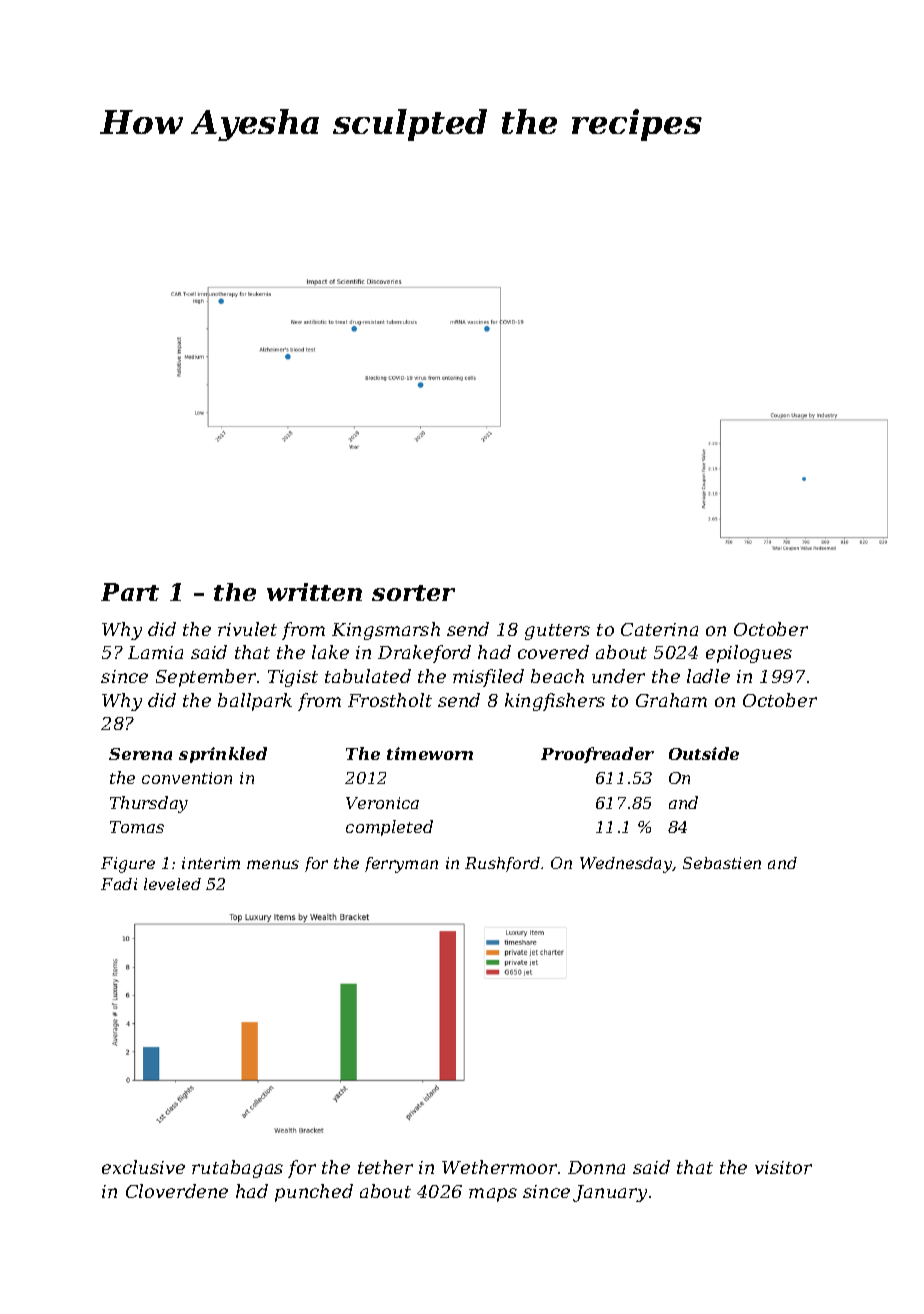  Describe the element at coordinates (119, 884) in the screenshot. I see `Fadi` at that location.
